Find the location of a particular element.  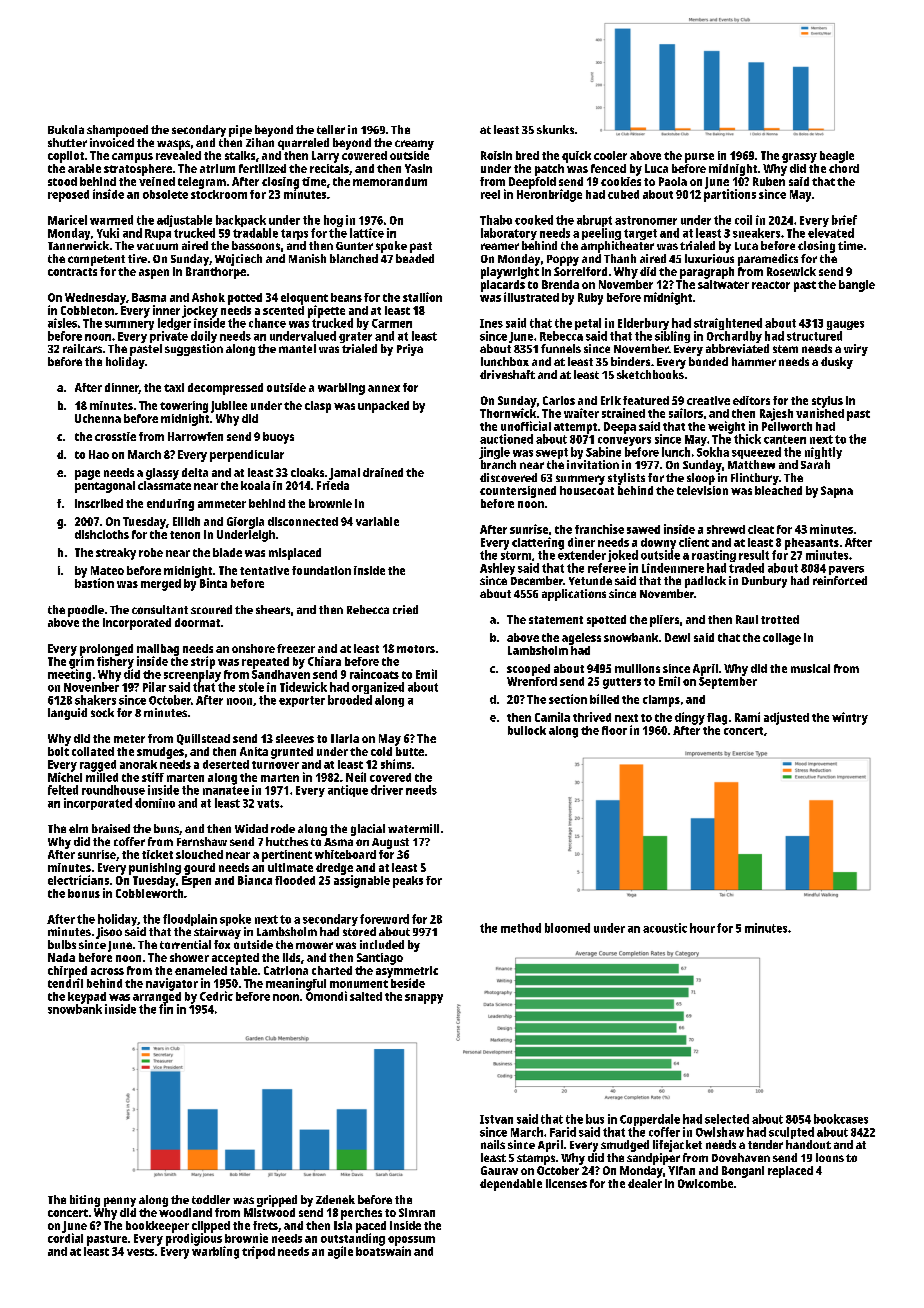

shampooed is located at coordinates (117, 131).
